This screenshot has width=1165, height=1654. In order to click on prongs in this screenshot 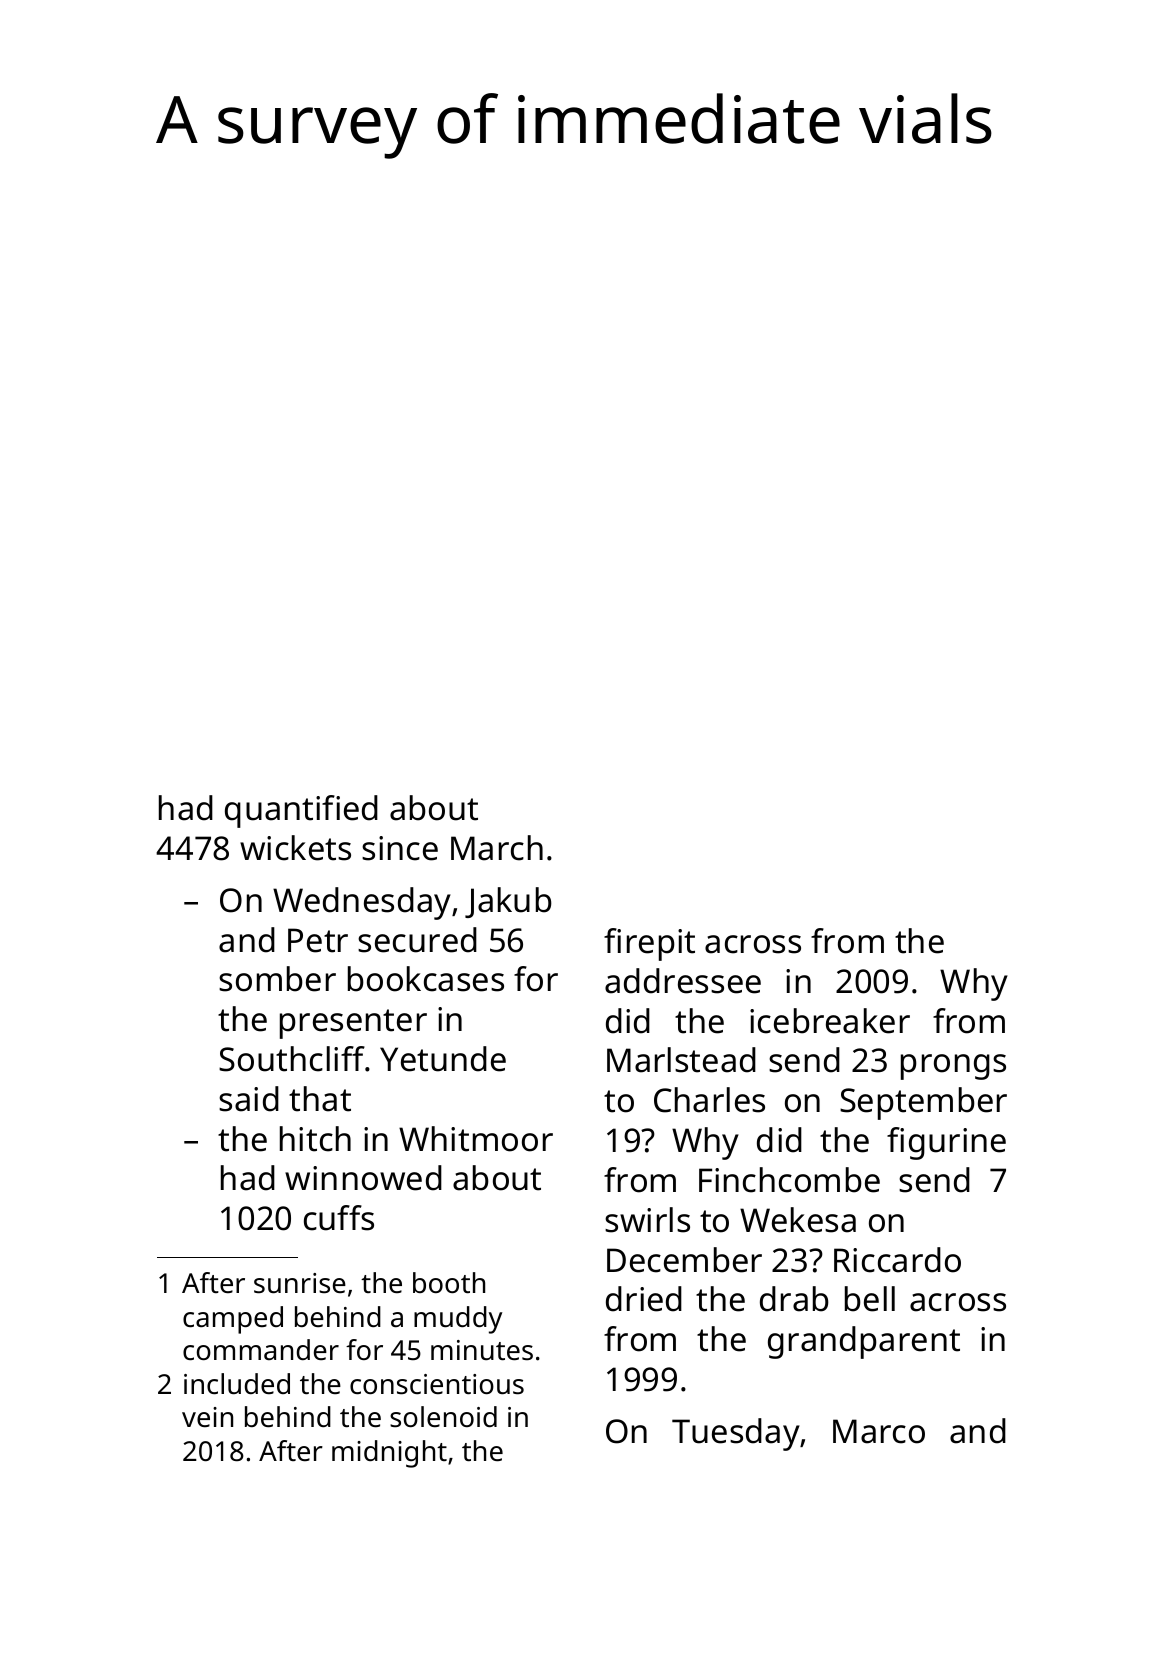, I will do `click(953, 1067)`.
